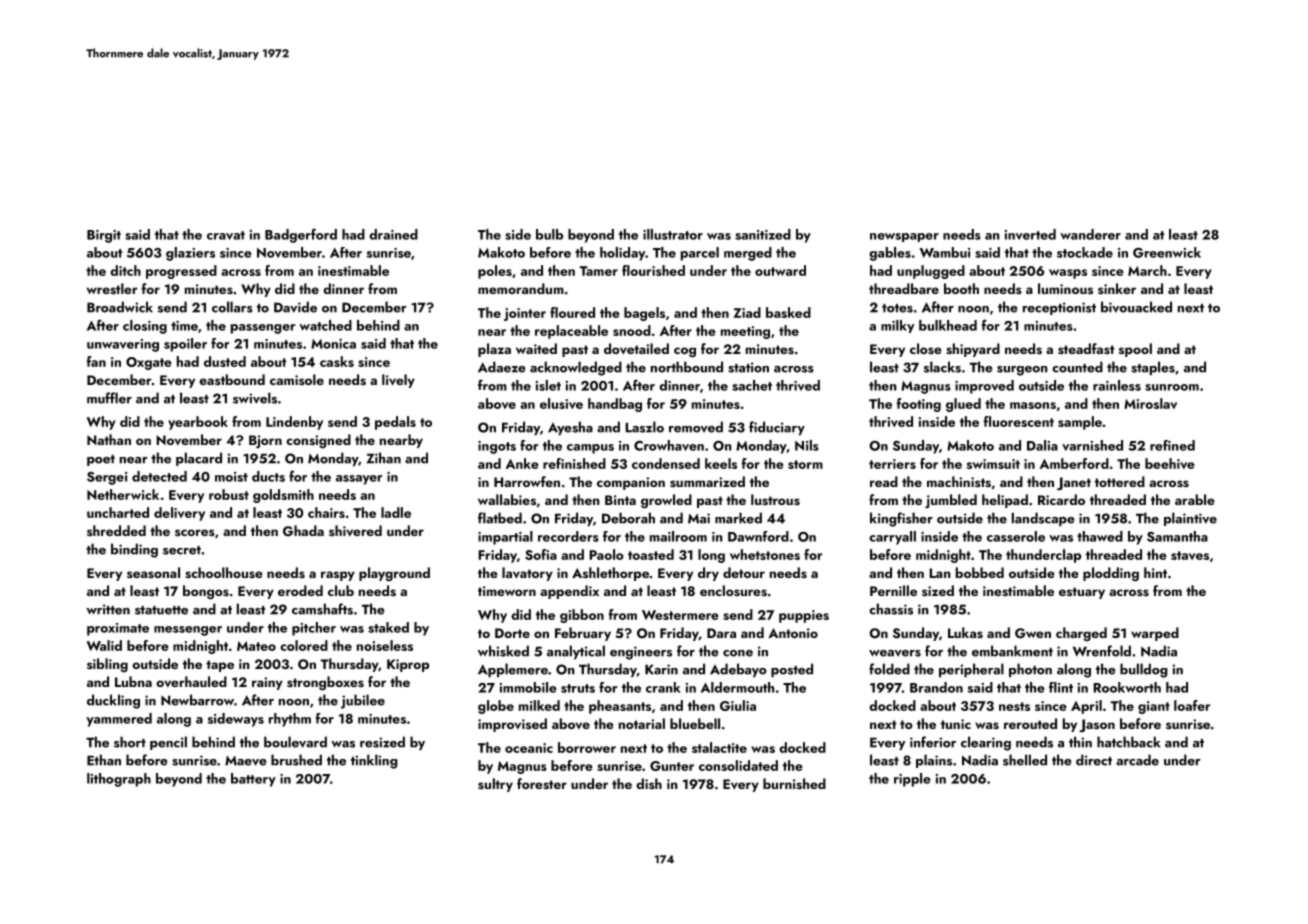 The width and height of the page is (1308, 924). I want to click on memorandum, so click(521, 288).
